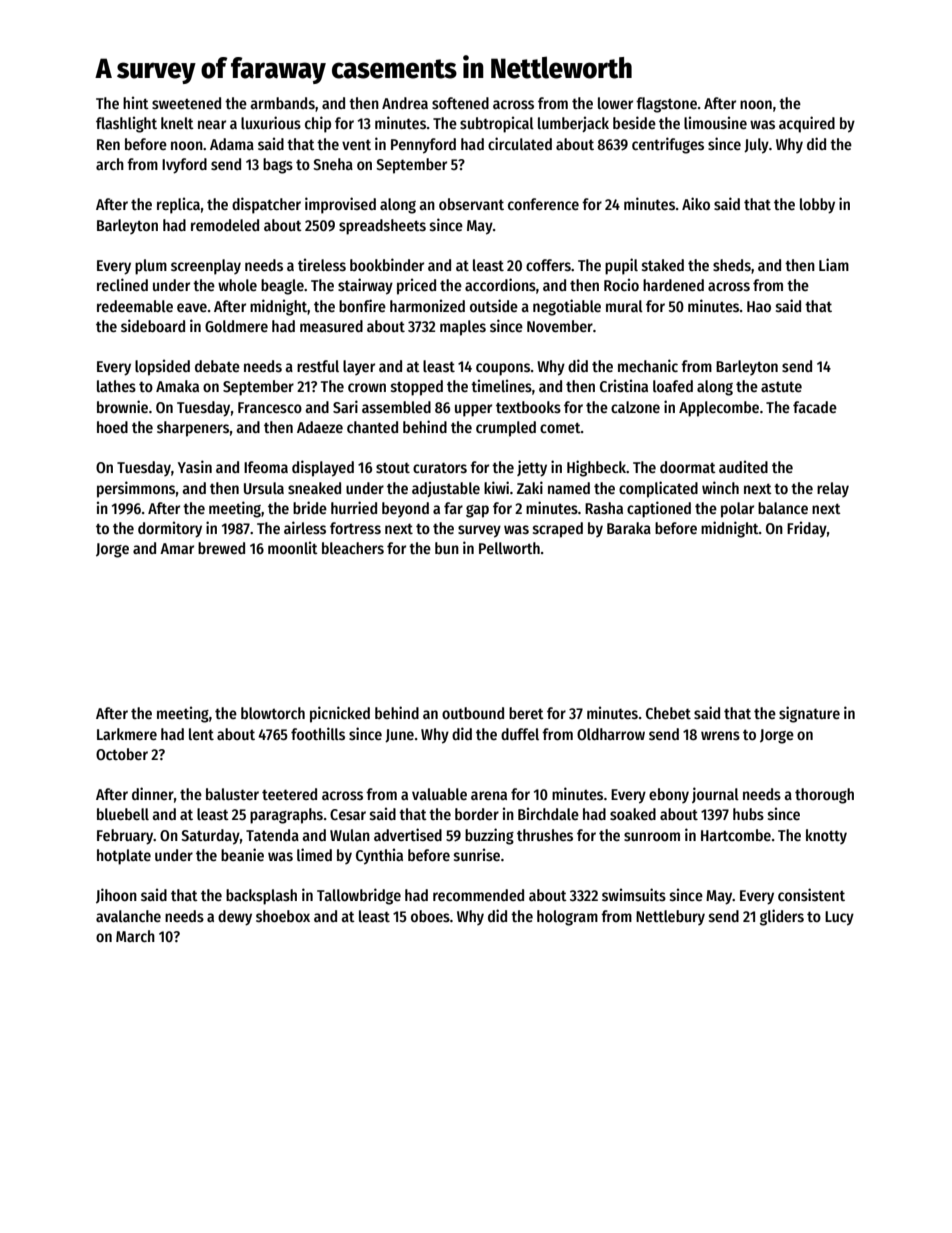  Describe the element at coordinates (270, 407) in the screenshot. I see `Francesco` at that location.
